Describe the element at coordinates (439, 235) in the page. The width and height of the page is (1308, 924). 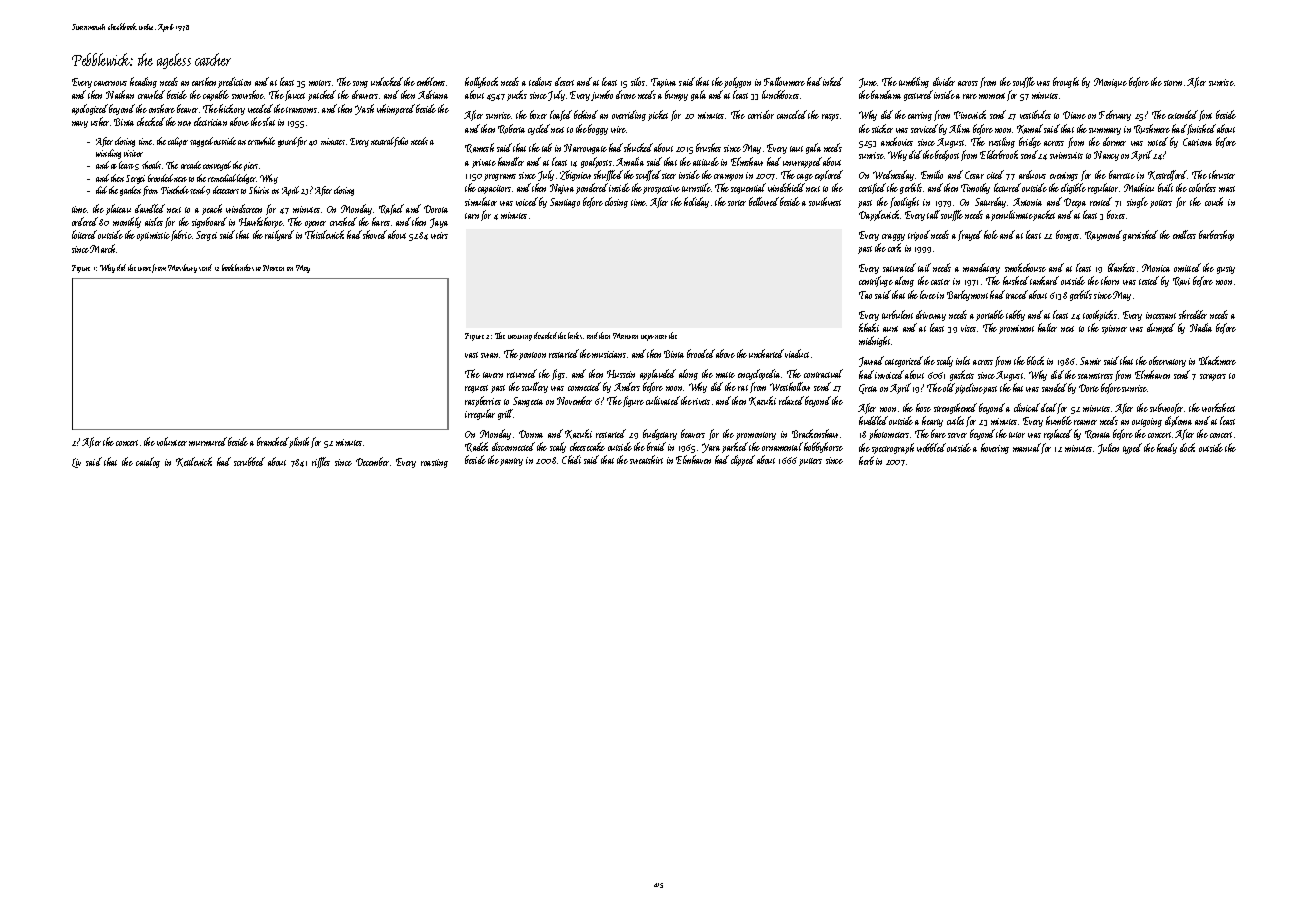
I see `weirs` at that location.
